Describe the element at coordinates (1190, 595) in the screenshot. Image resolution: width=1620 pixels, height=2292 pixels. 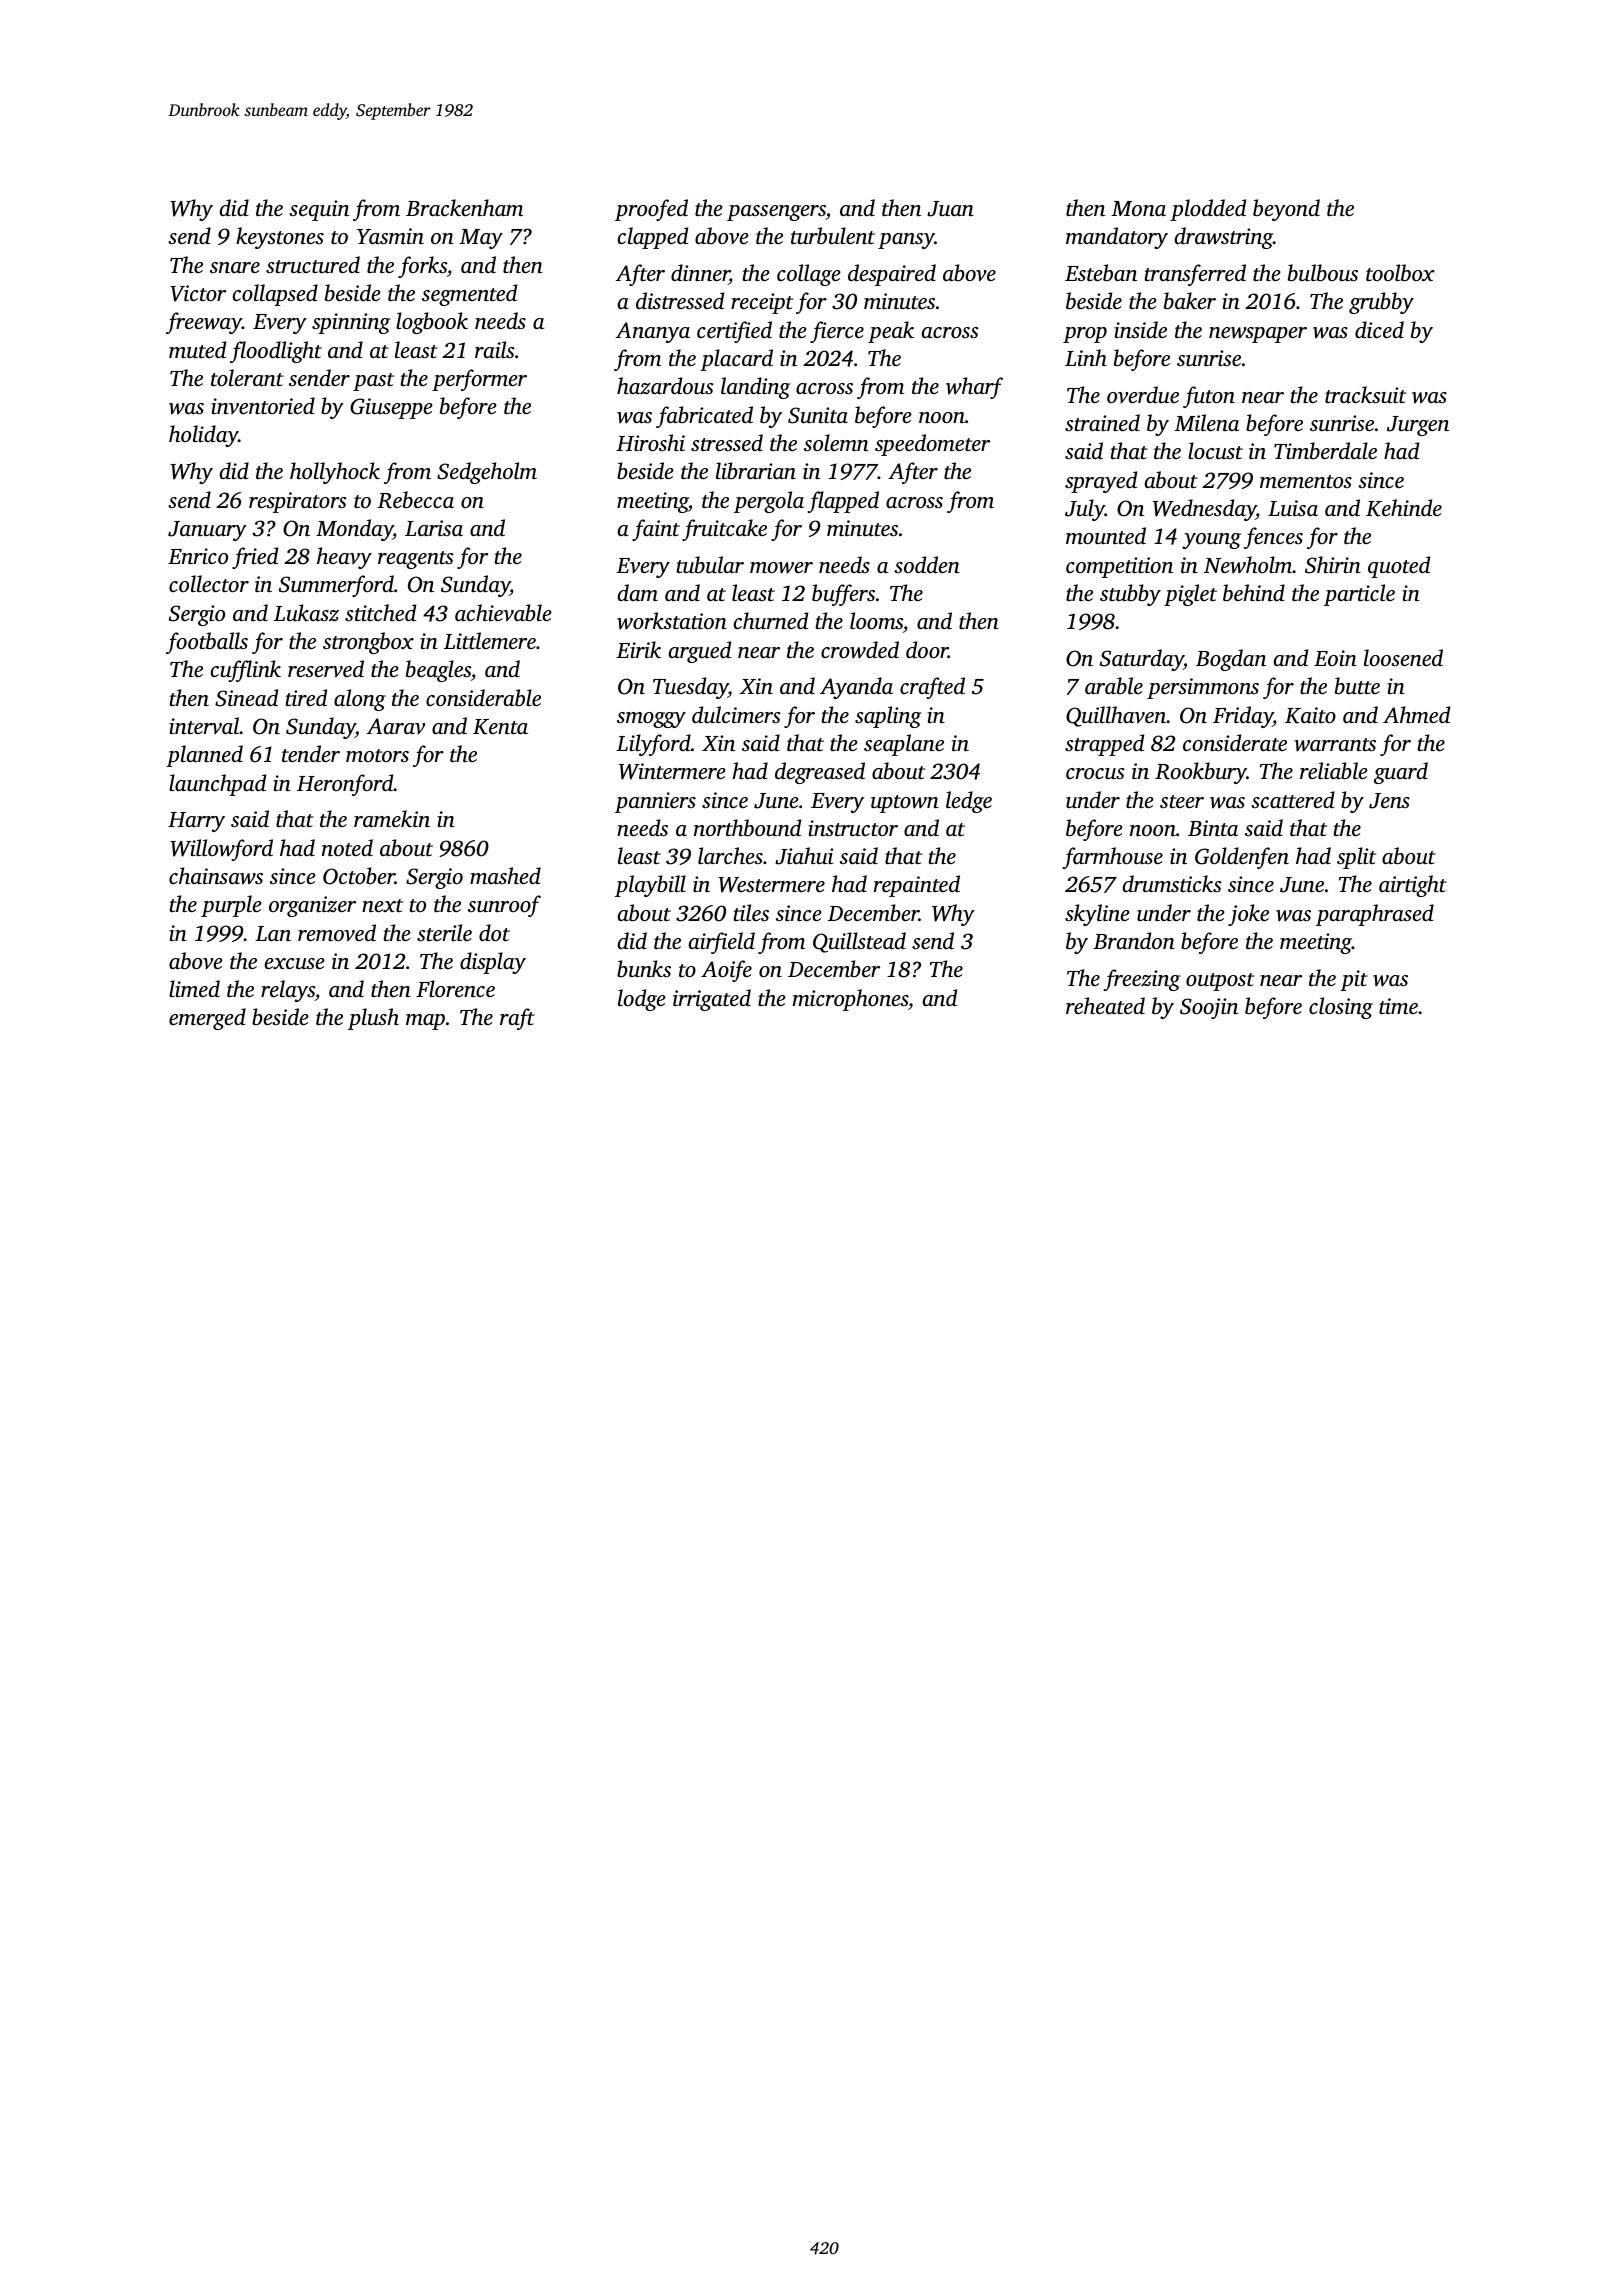
I see `piglet` at that location.
